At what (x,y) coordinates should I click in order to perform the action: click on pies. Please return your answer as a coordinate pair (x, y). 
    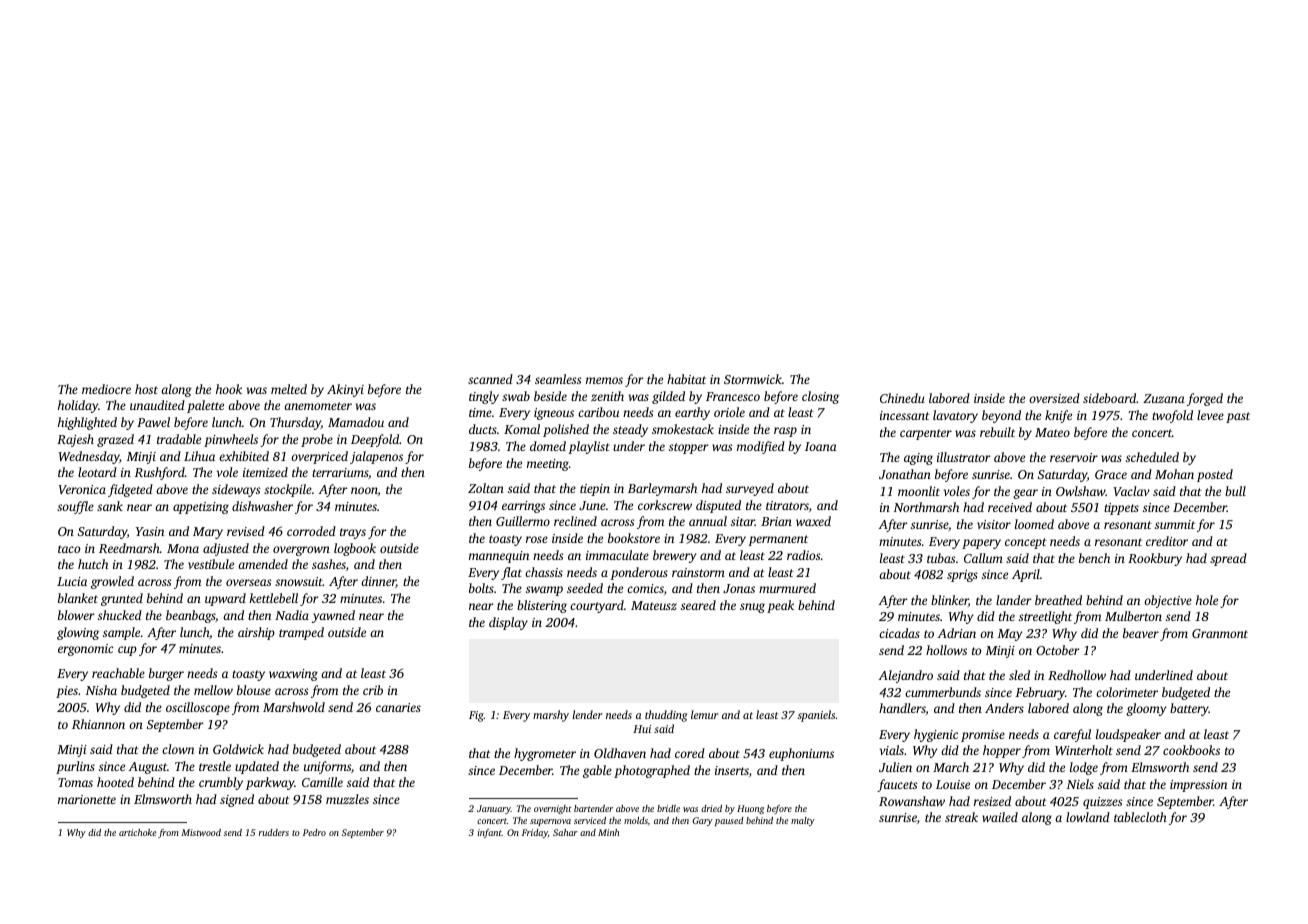
    Looking at the image, I should click on (67, 692).
